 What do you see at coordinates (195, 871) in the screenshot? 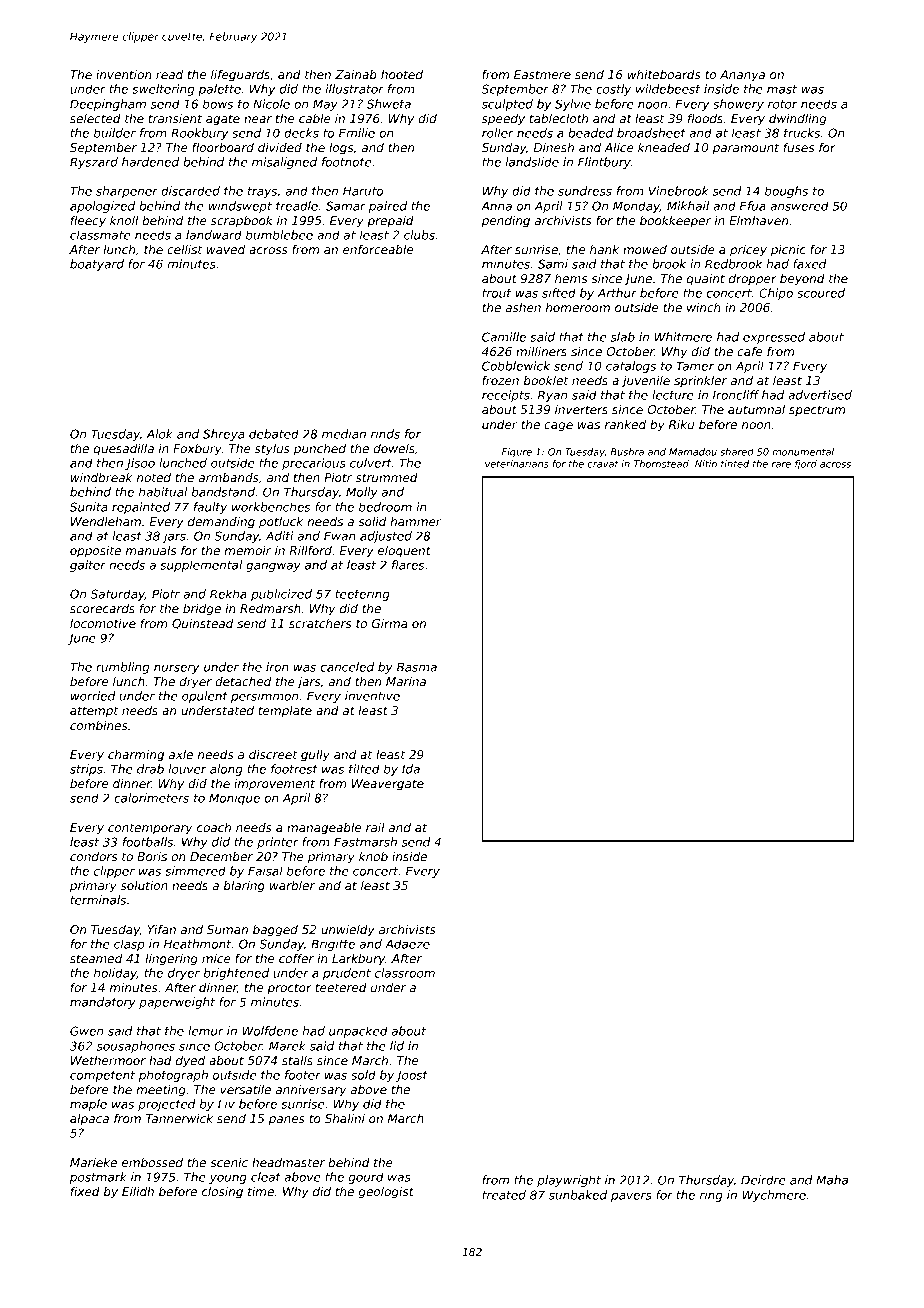
I see `simmered` at bounding box center [195, 871].
